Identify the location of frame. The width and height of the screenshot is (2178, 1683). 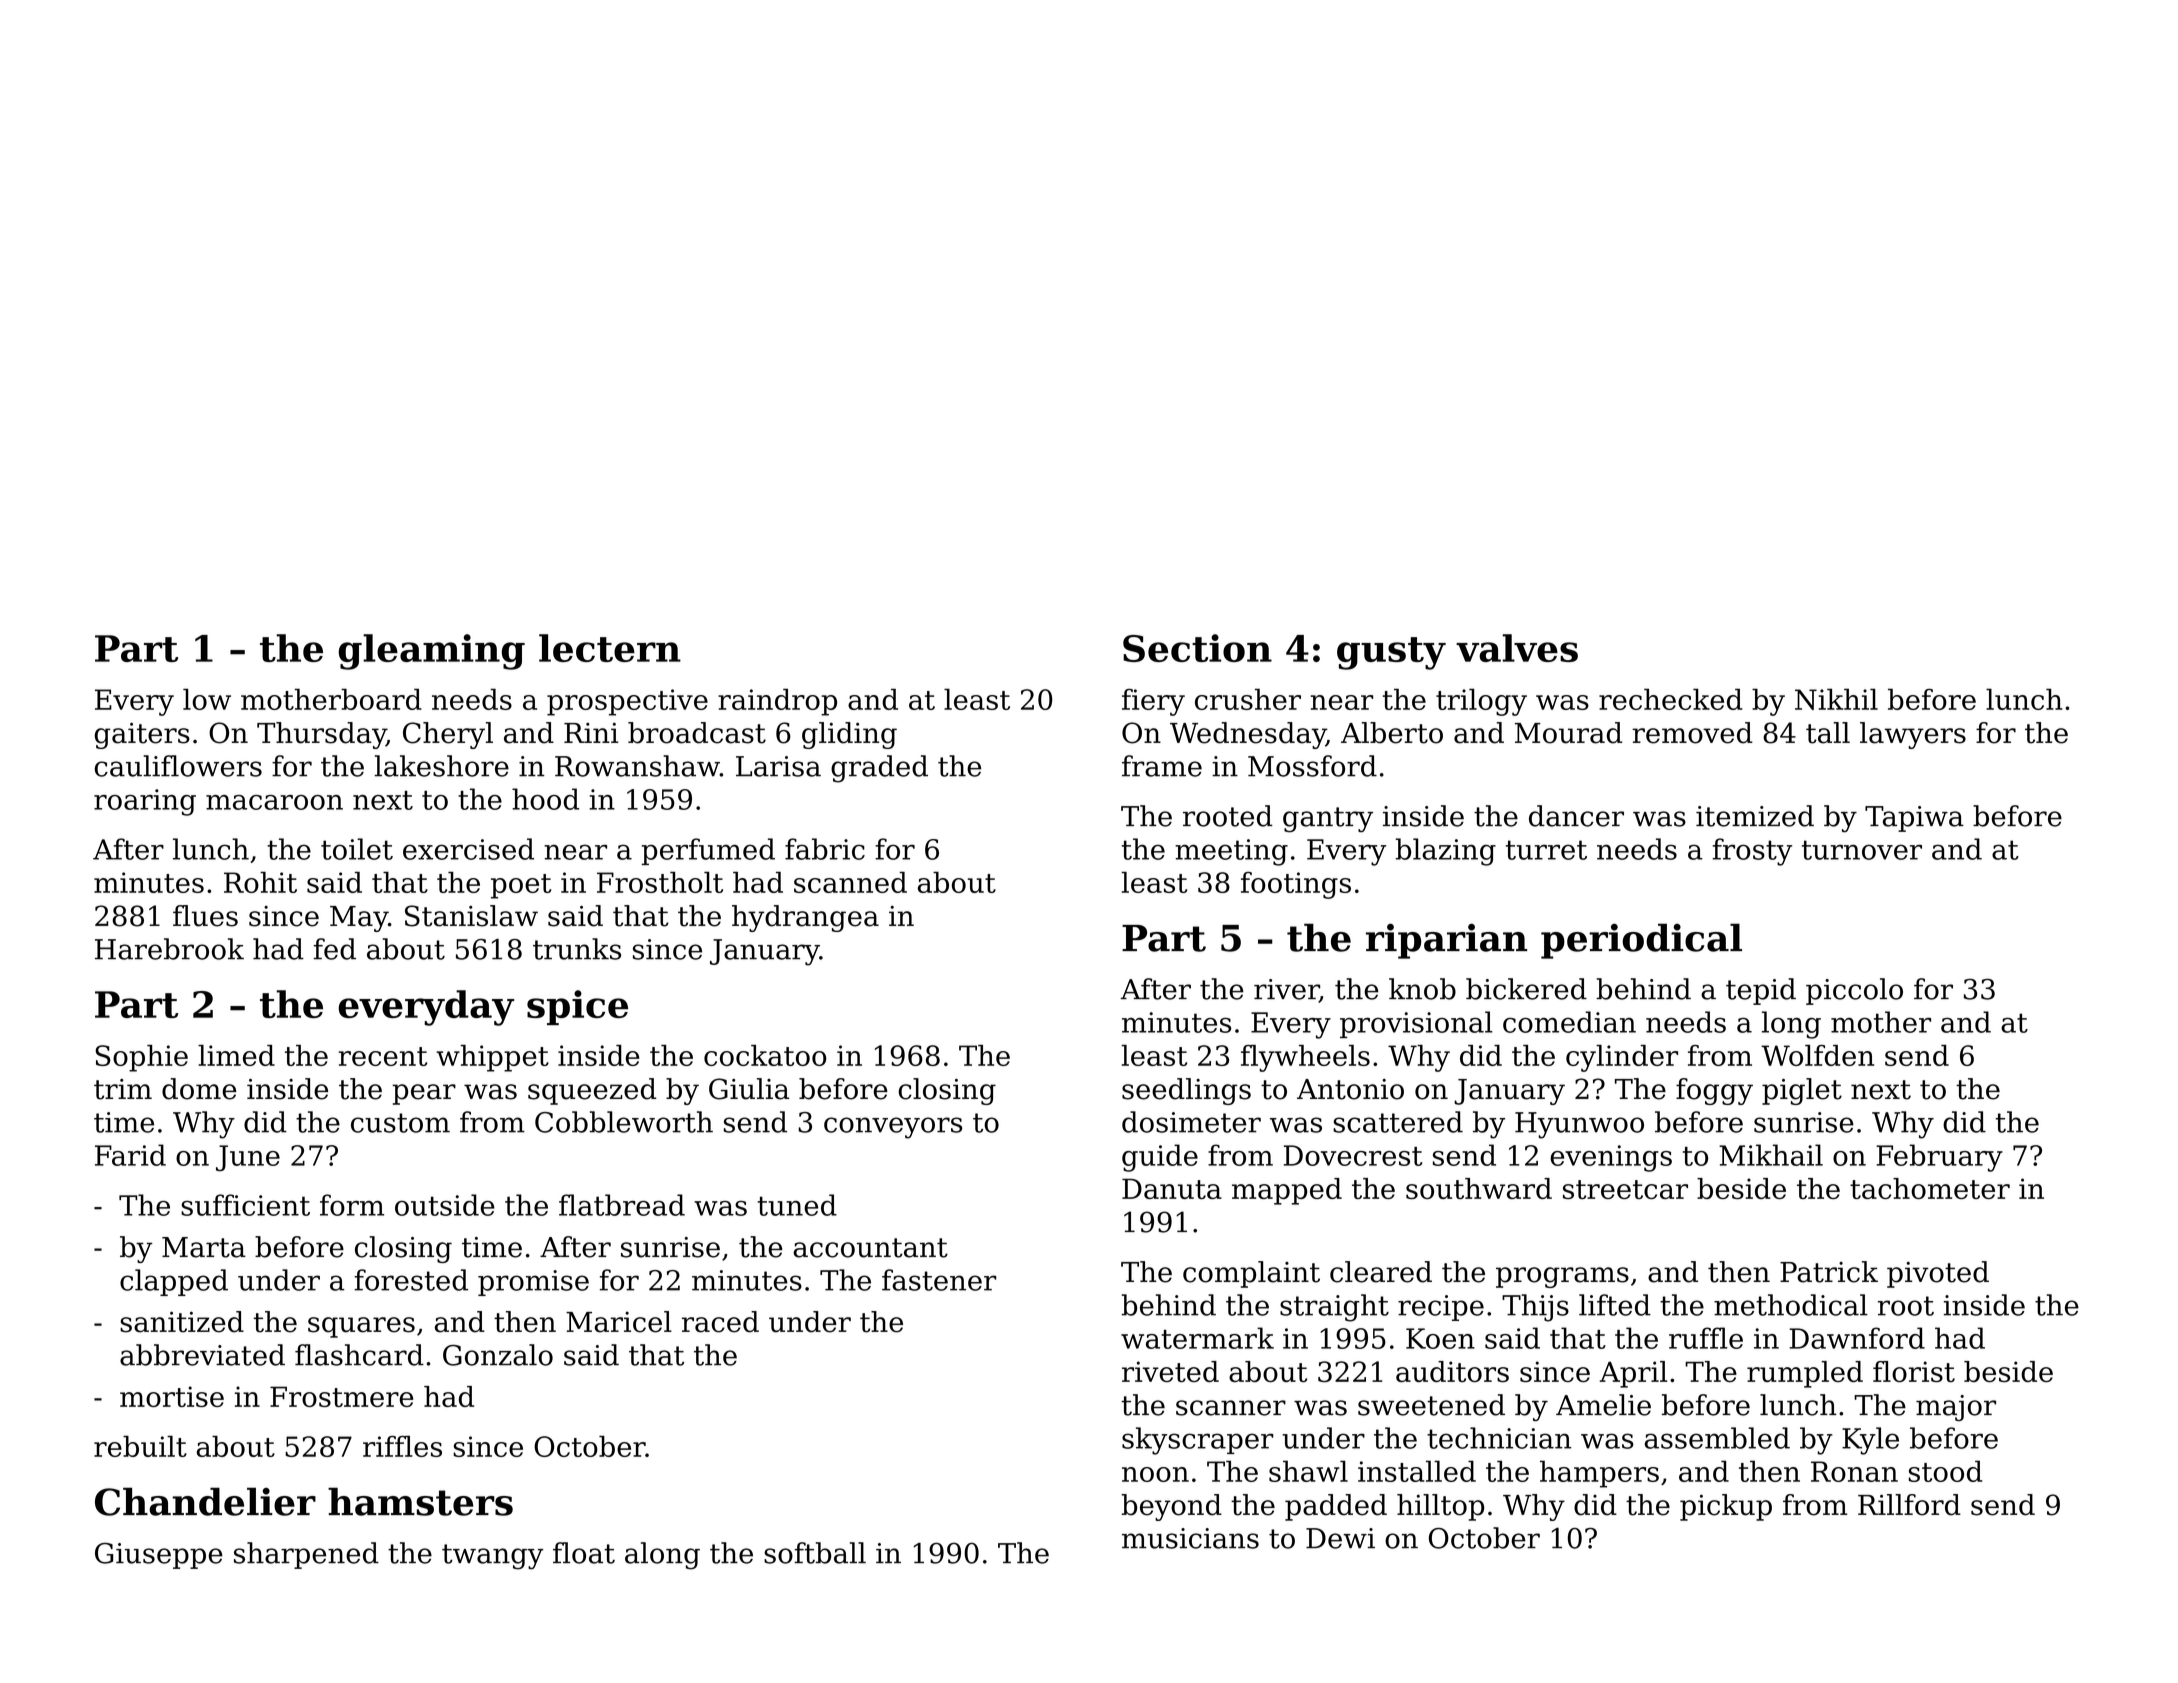
(1162, 766).
